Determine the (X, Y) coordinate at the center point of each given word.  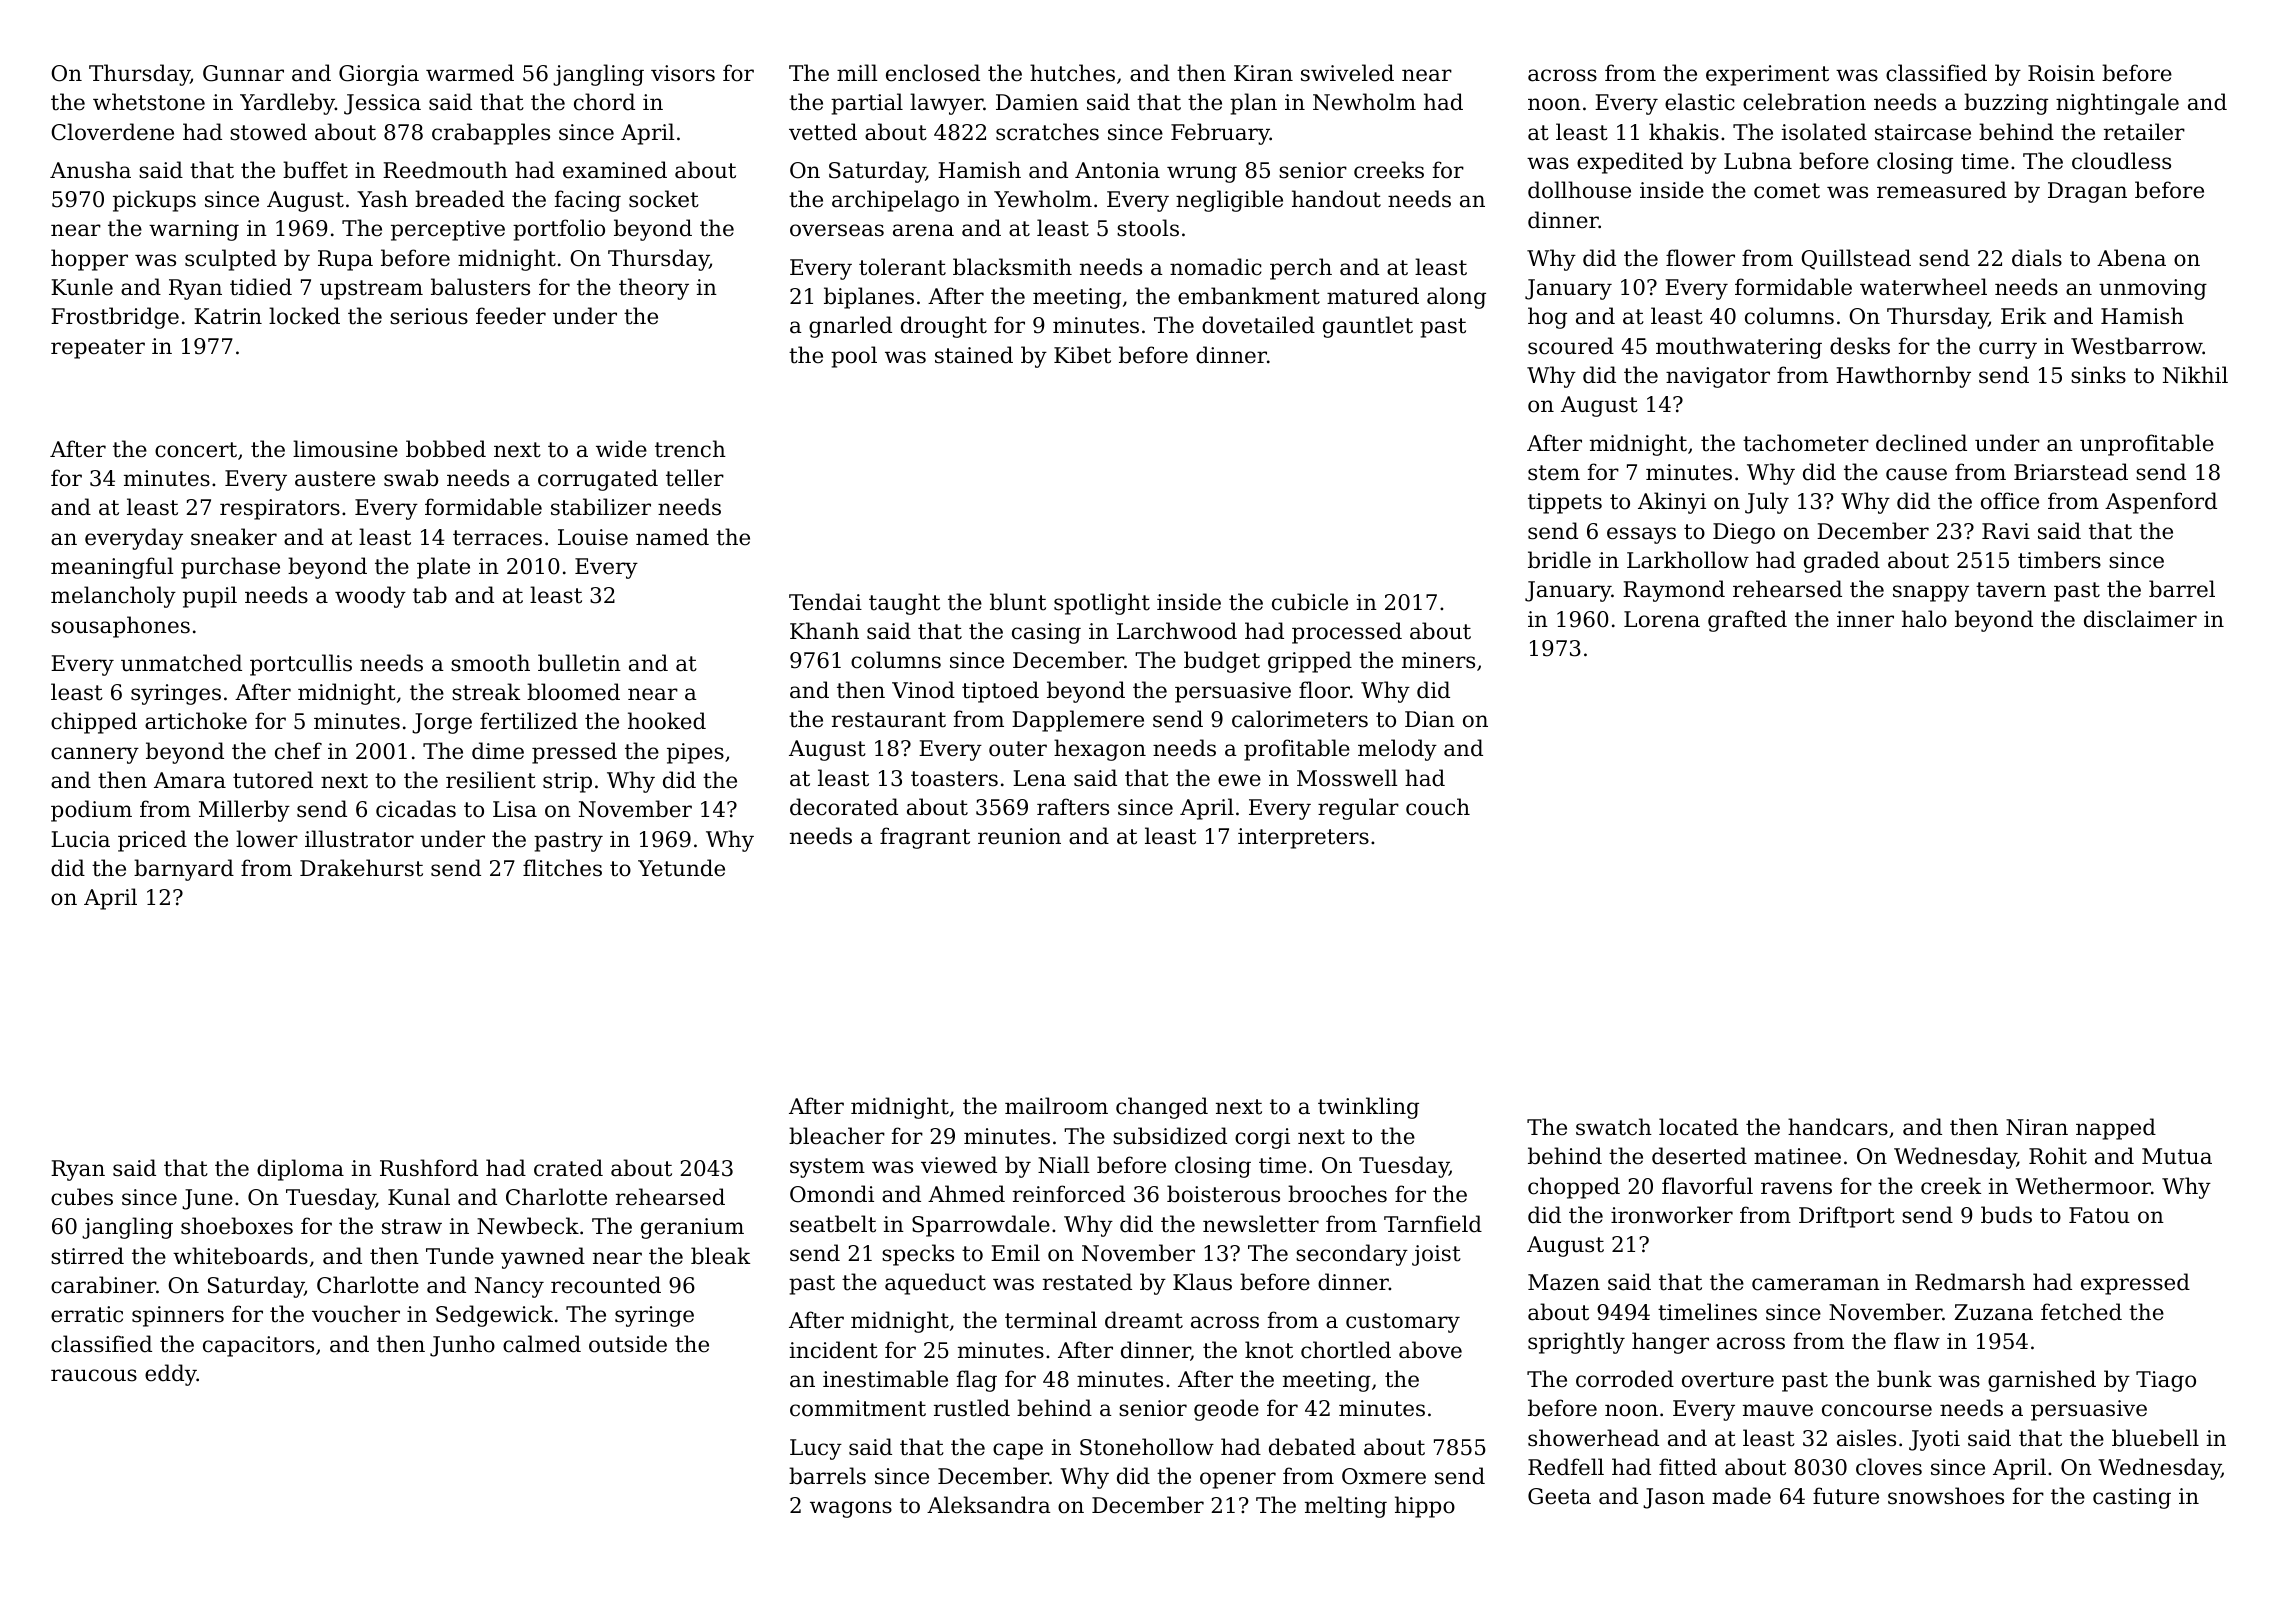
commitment (858, 1408)
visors (683, 73)
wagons (851, 1509)
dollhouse (1579, 190)
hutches (1072, 73)
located (1698, 1127)
